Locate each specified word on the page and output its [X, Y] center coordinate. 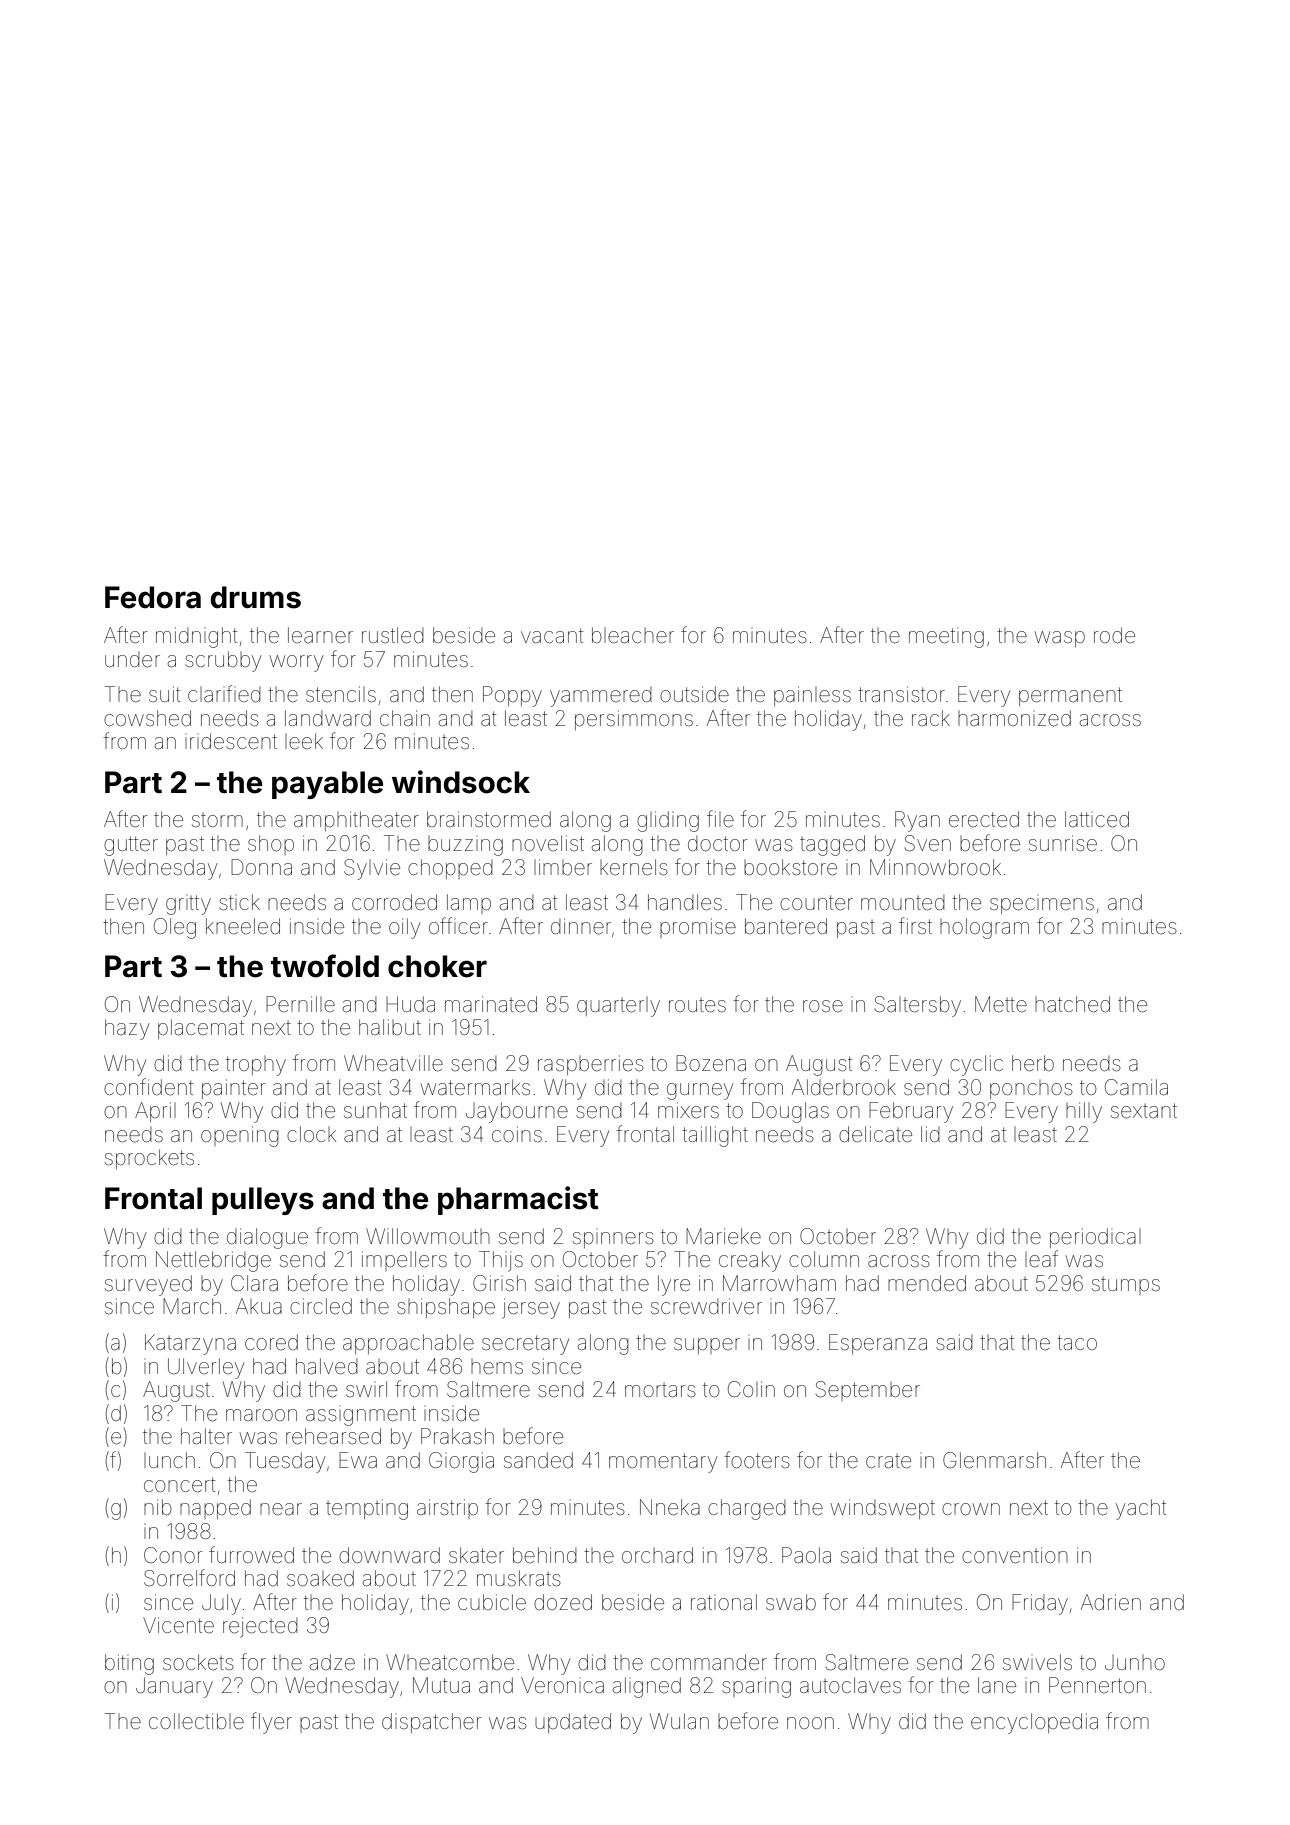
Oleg [175, 928]
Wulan [679, 1721]
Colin [751, 1389]
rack [931, 718]
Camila [1136, 1087]
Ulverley [206, 1368]
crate [888, 1461]
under [132, 660]
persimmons [634, 720]
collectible [196, 1721]
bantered [786, 926]
